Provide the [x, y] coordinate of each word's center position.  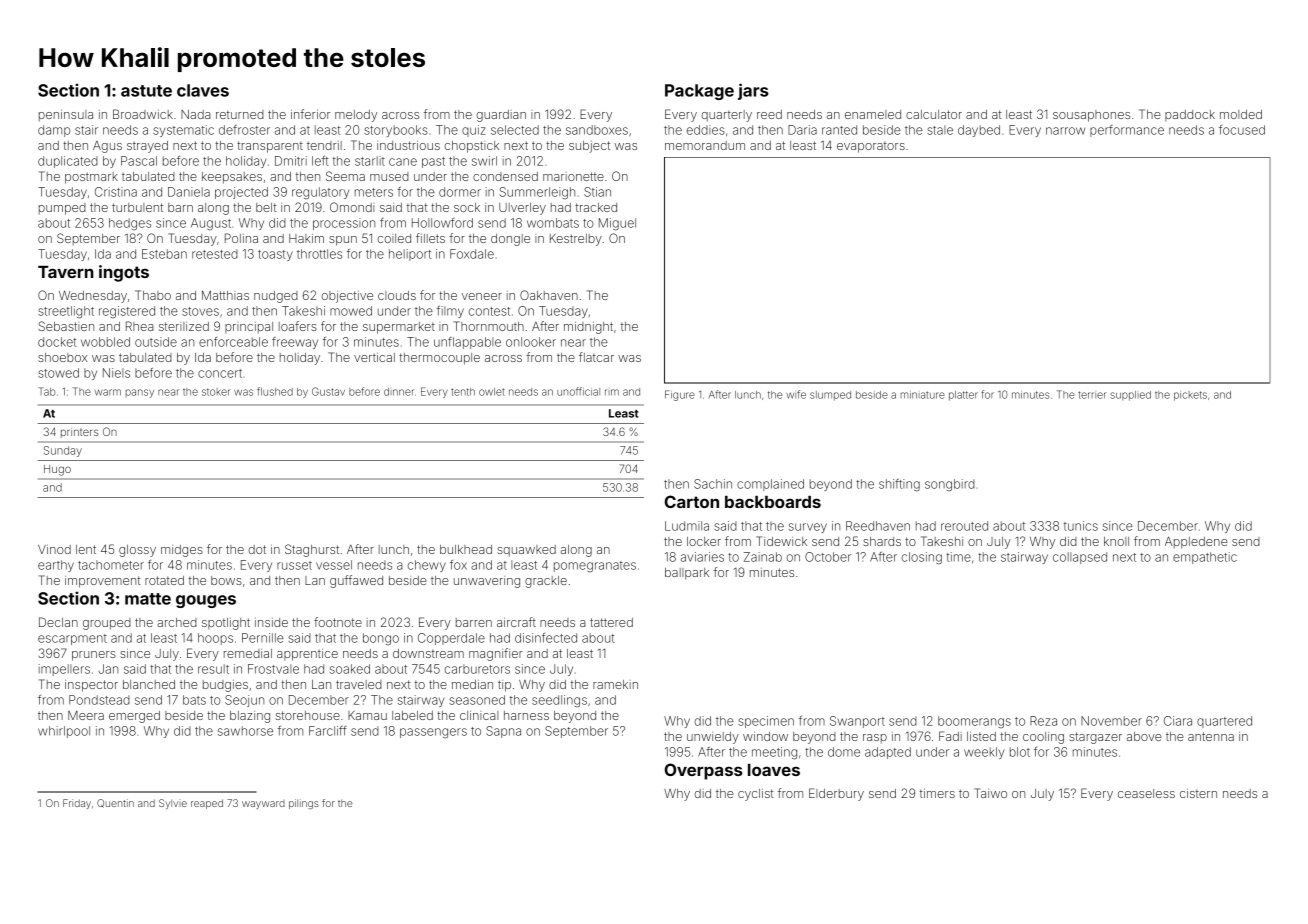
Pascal [139, 161]
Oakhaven [549, 295]
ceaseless [1146, 793]
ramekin [615, 684]
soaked [350, 669]
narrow [1065, 131]
